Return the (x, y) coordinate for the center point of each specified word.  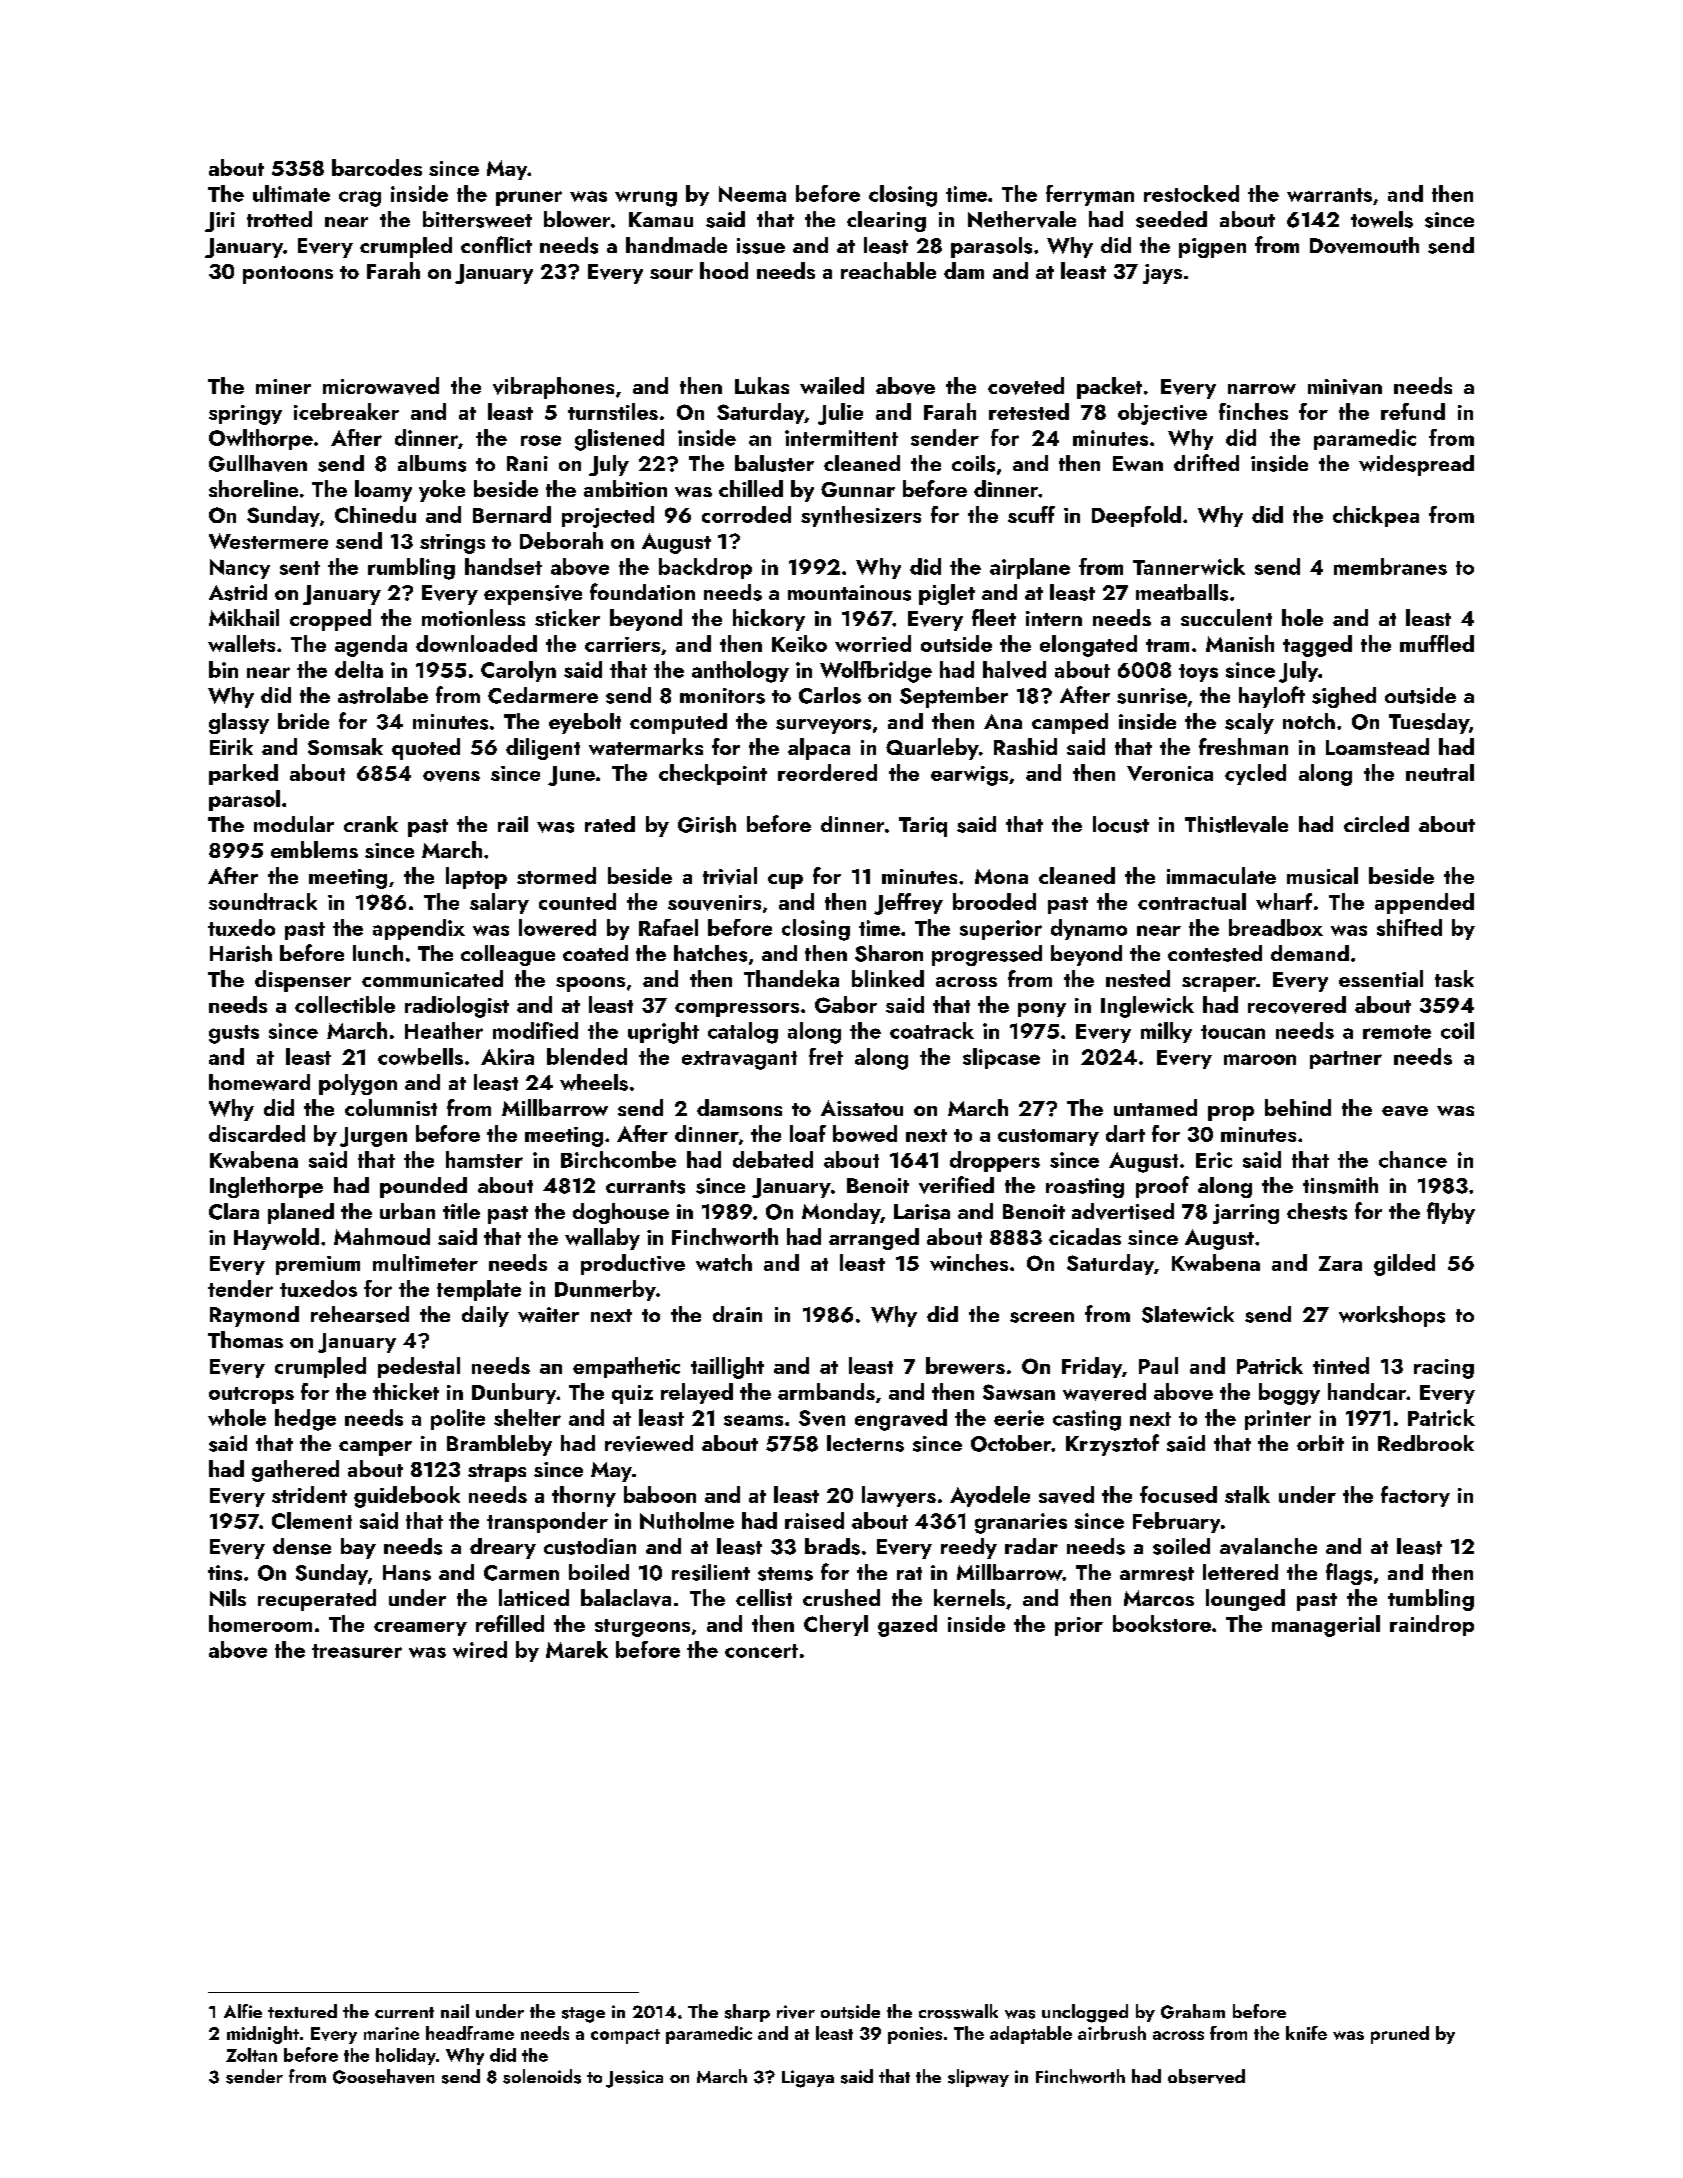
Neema (752, 194)
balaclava (626, 1598)
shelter (527, 1417)
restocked (1191, 193)
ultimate (291, 193)
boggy (1289, 1394)
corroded (746, 514)
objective (1162, 414)
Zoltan (251, 2055)
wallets (241, 643)
